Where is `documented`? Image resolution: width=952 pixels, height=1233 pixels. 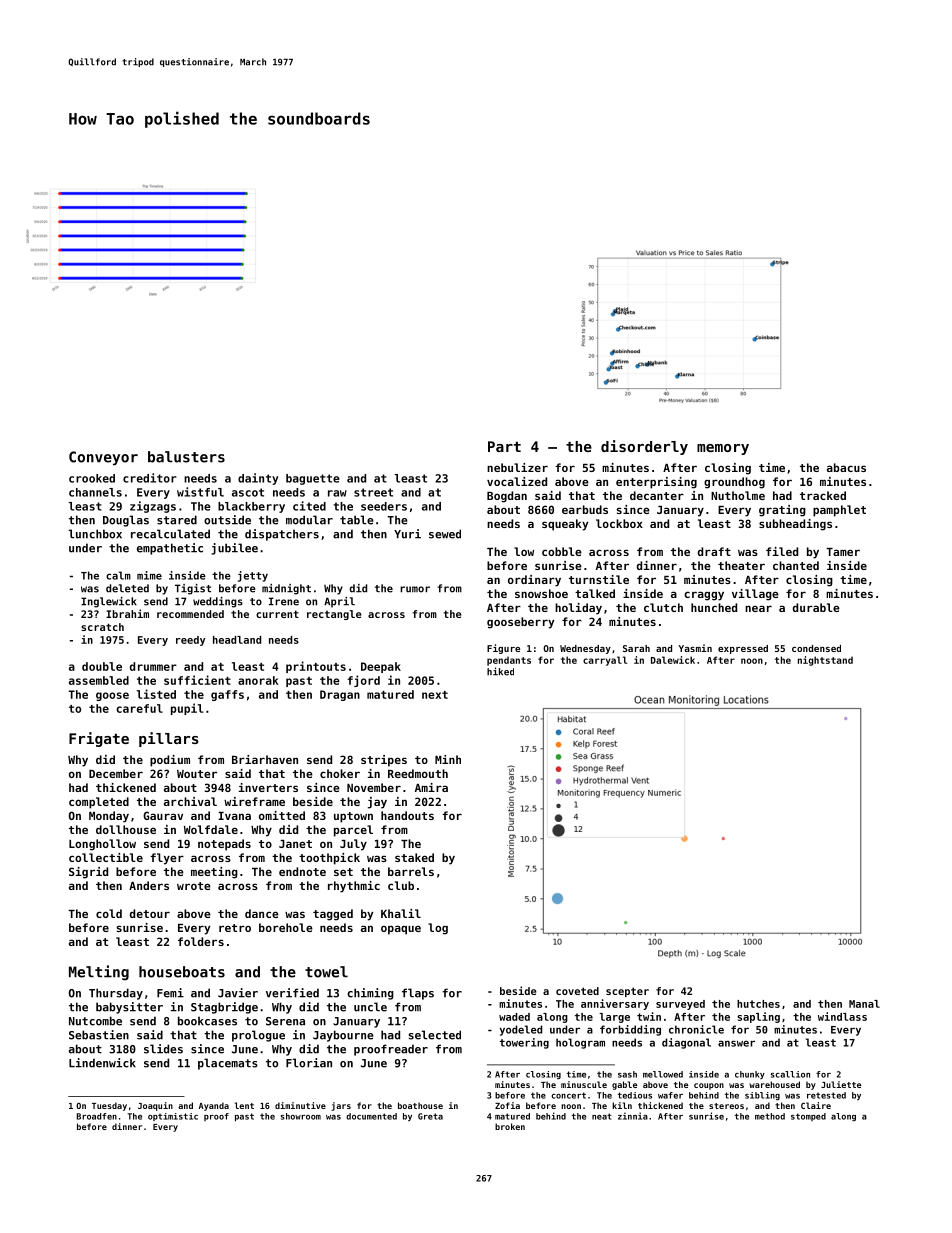
documented is located at coordinates (371, 1116).
